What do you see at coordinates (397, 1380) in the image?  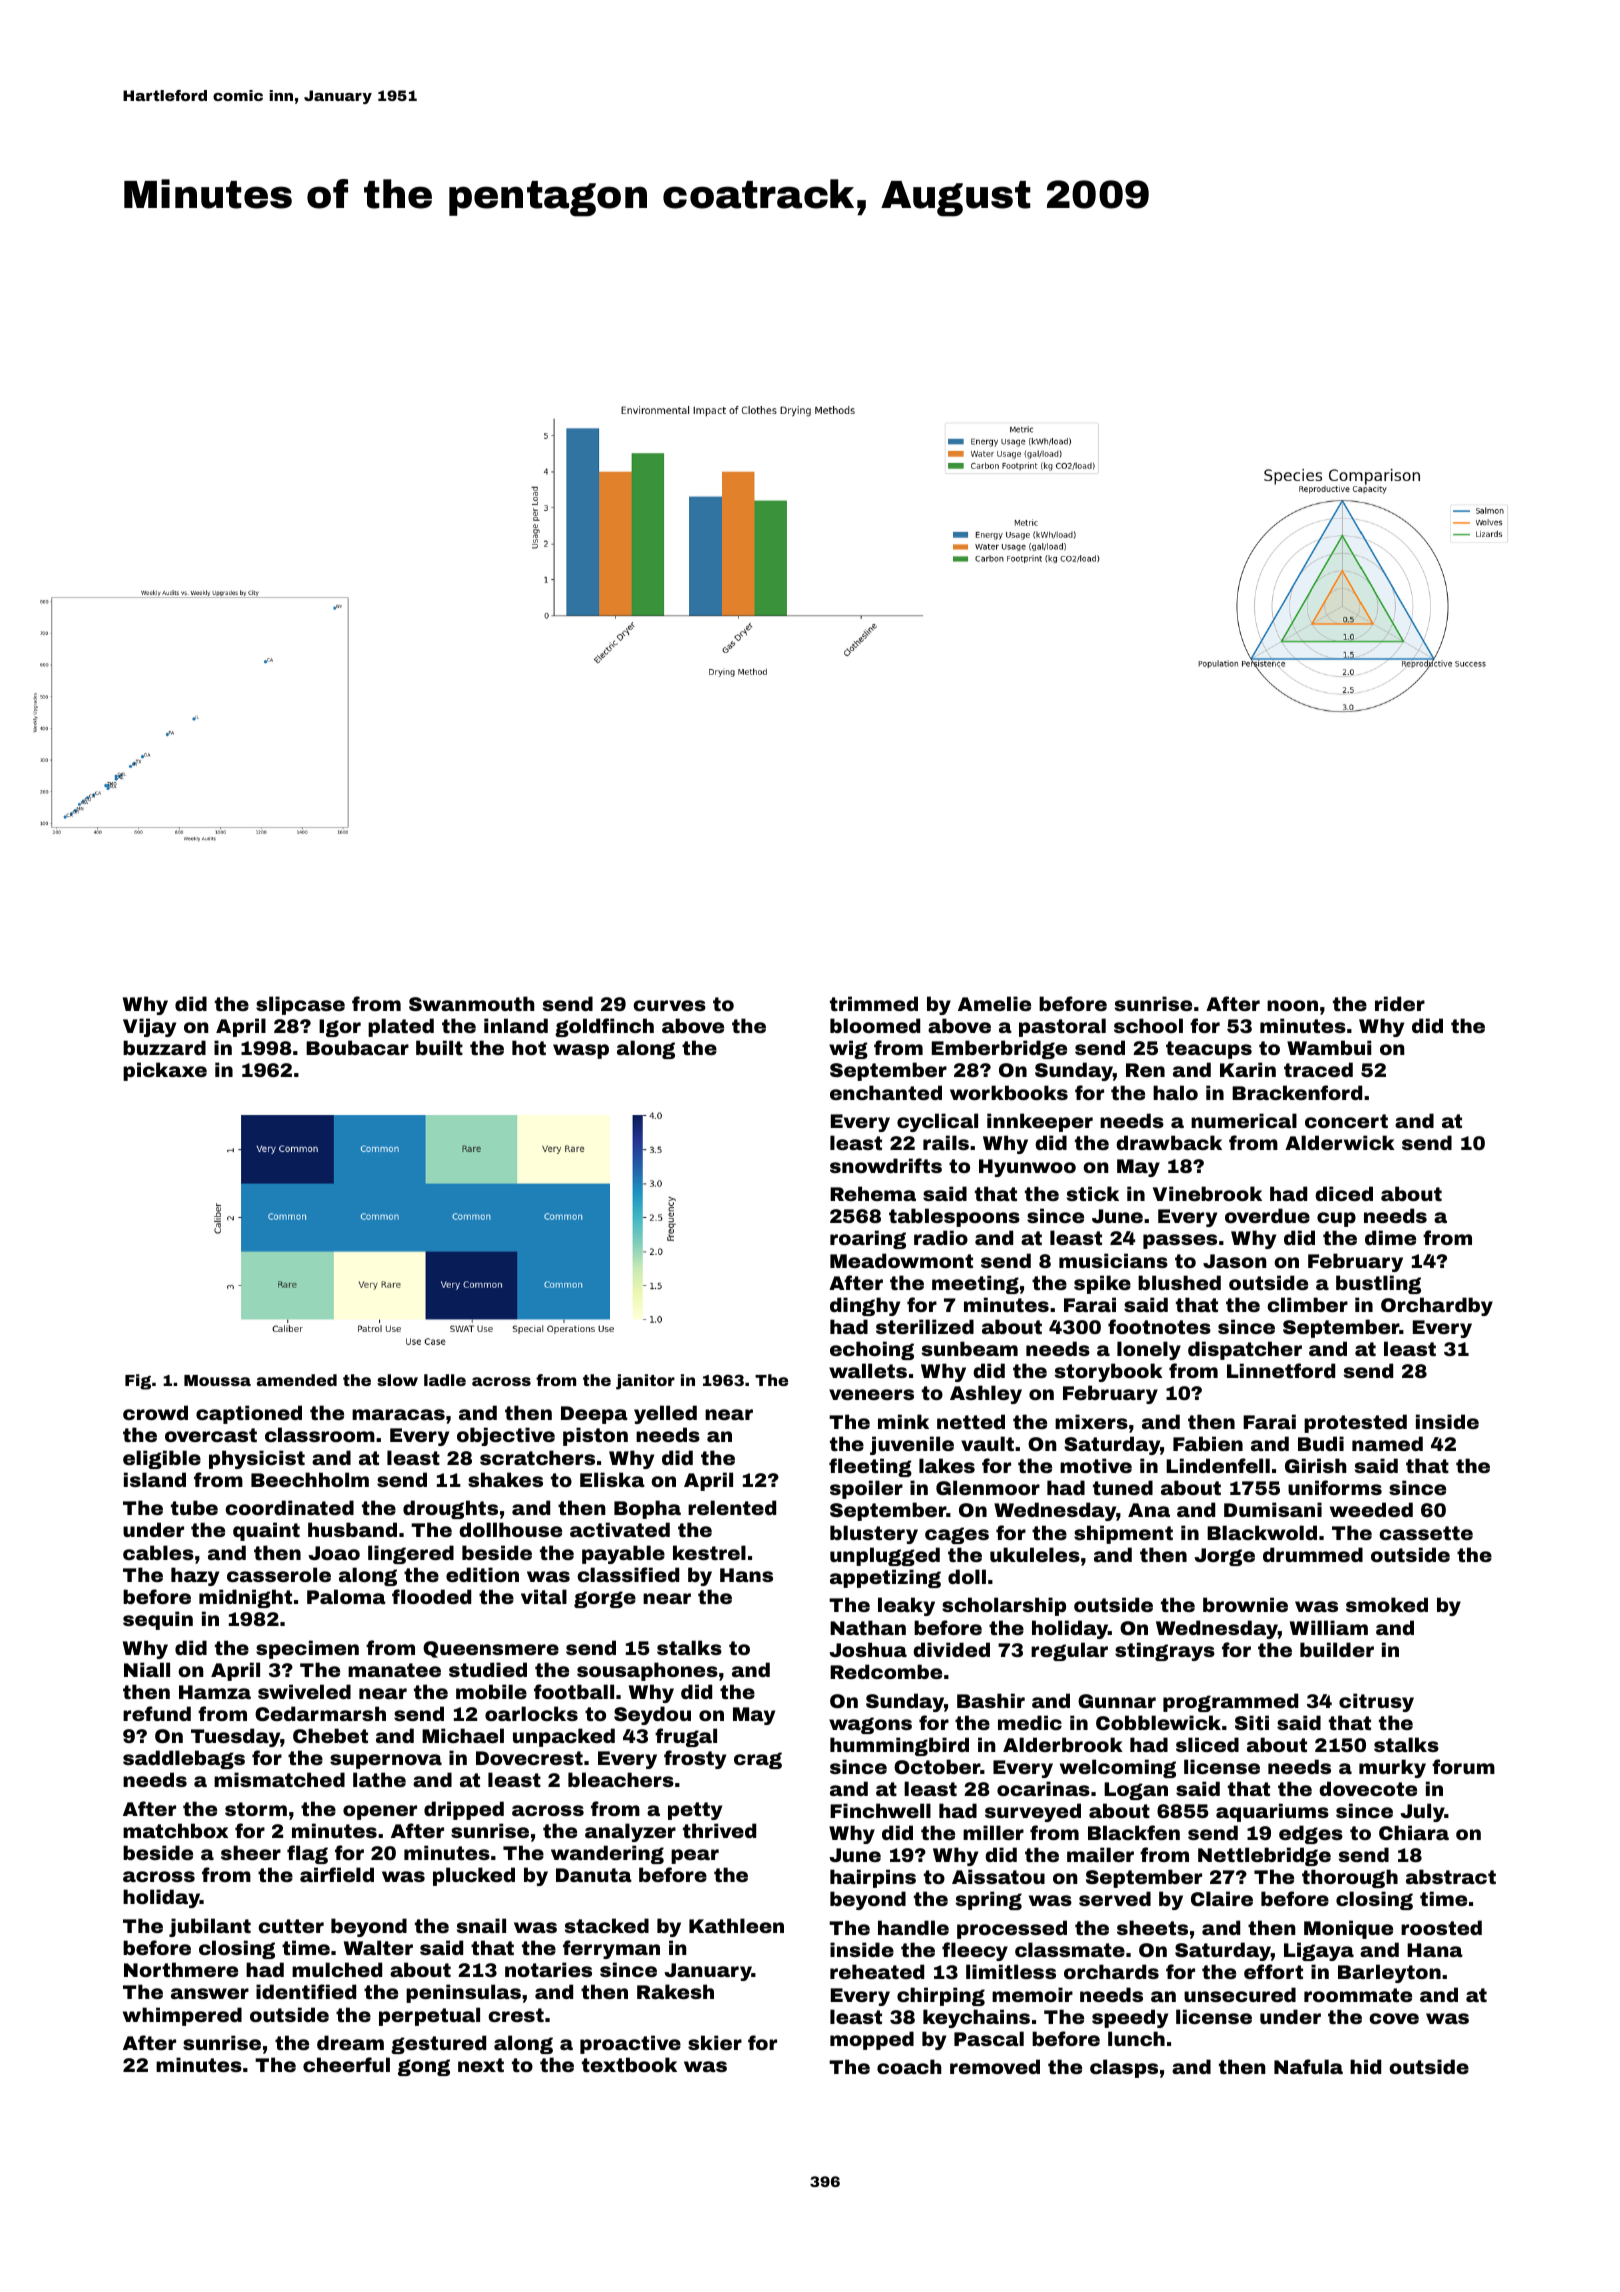 I see `slow` at bounding box center [397, 1380].
